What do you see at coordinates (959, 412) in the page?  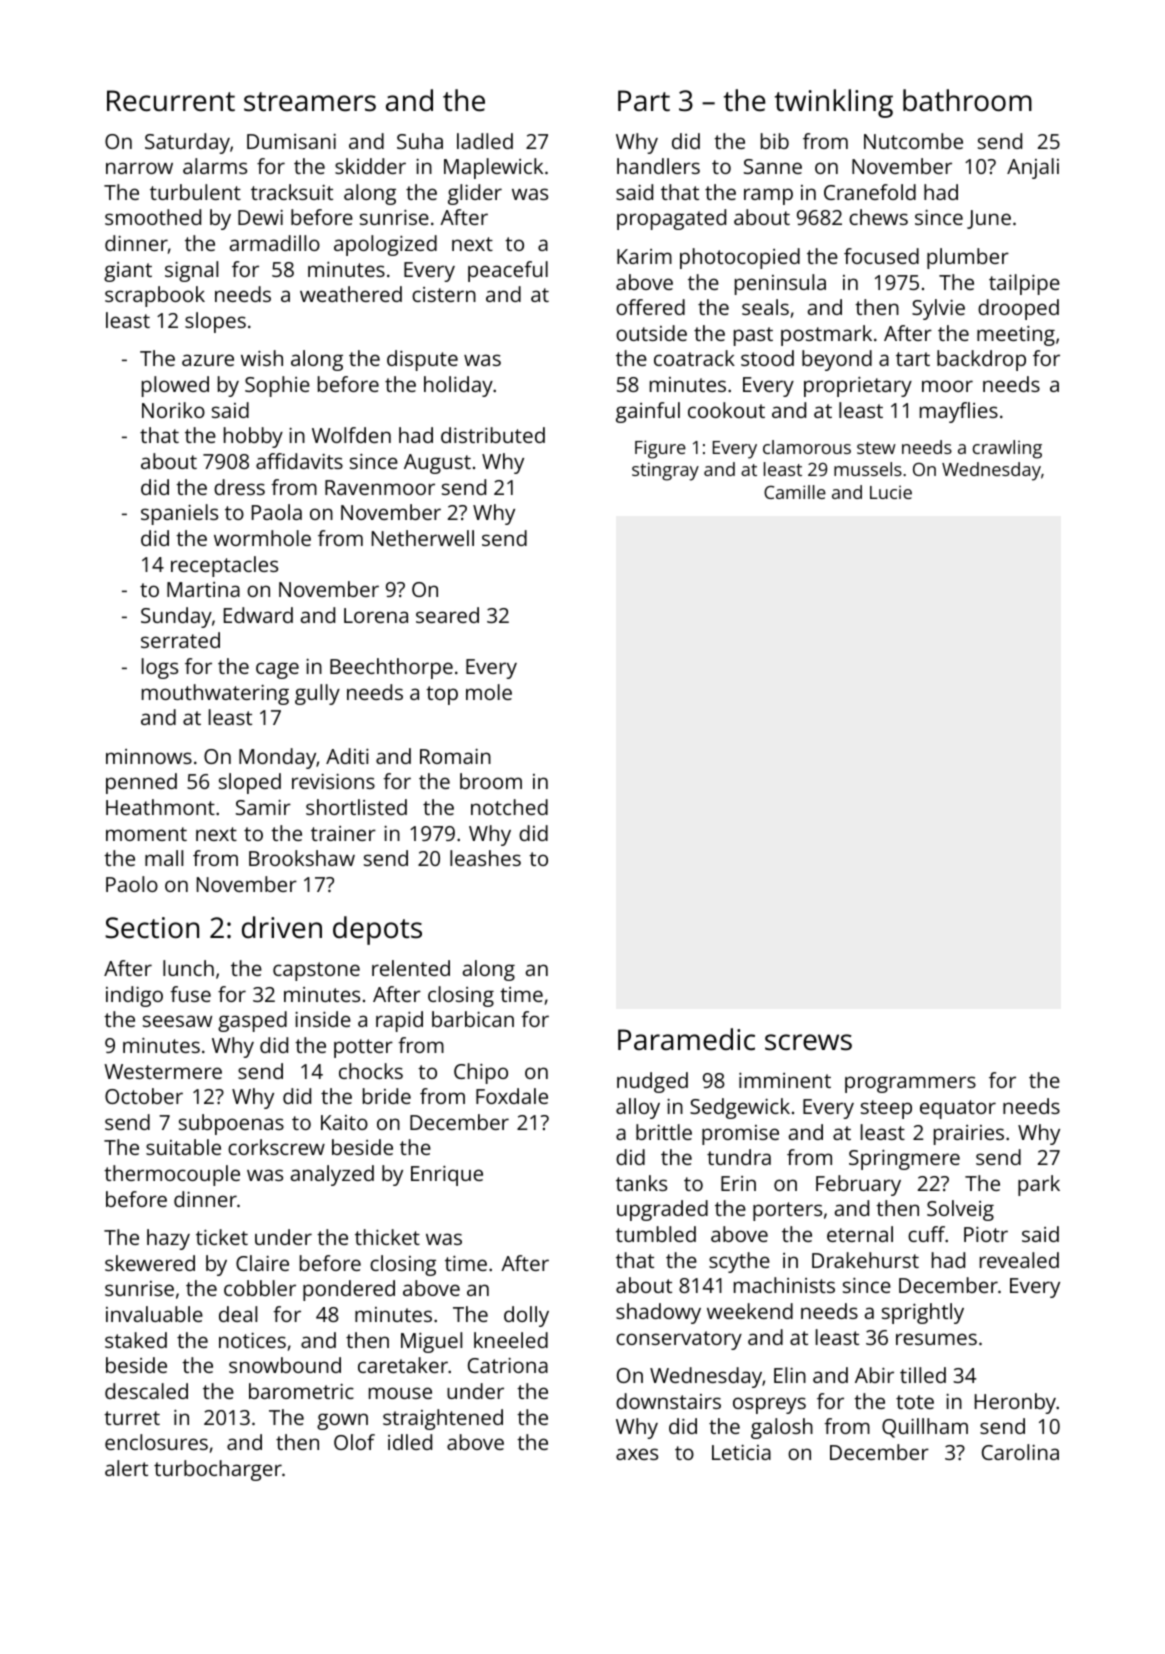 I see `mayflies` at bounding box center [959, 412].
